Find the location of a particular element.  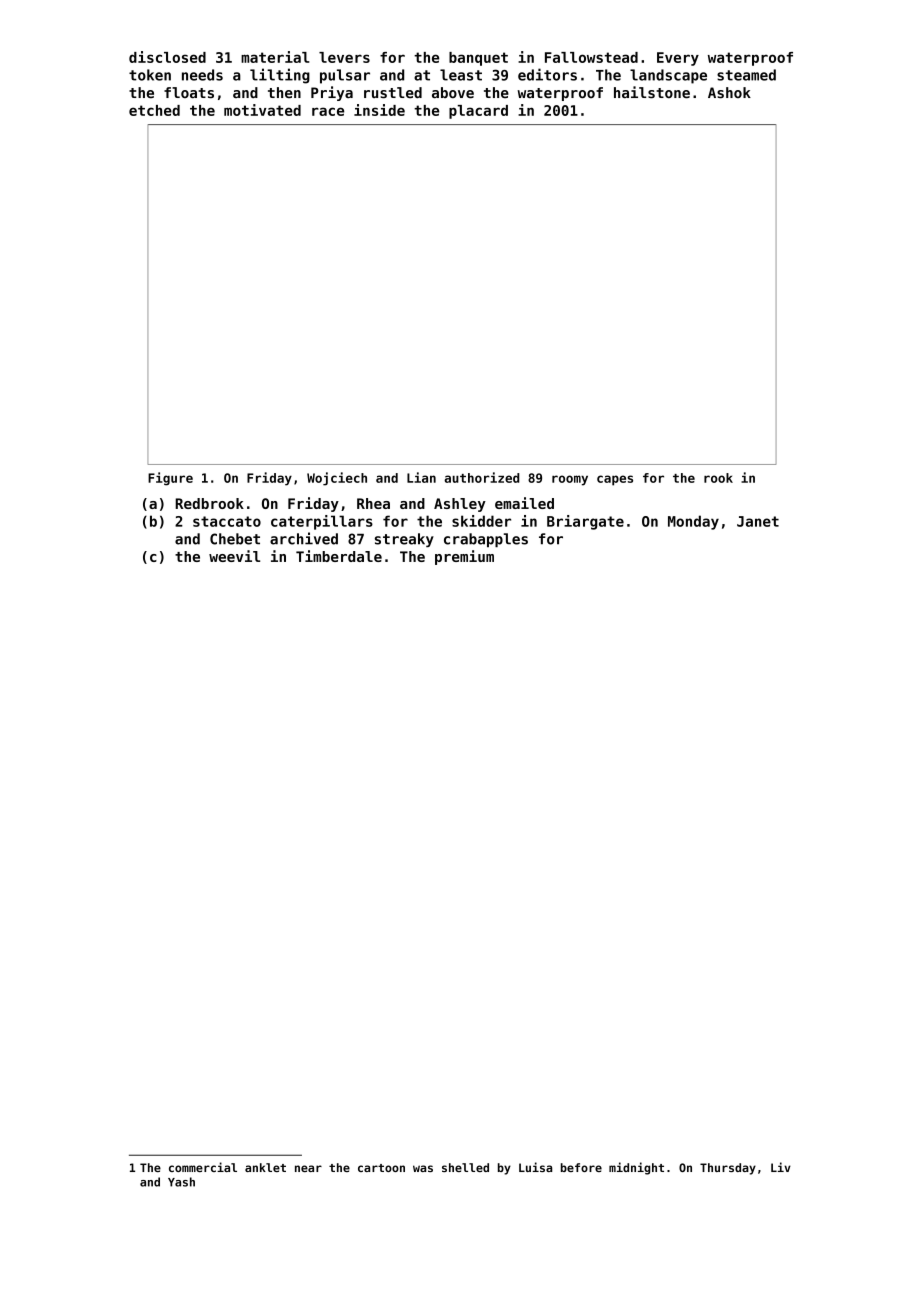

Timberdale is located at coordinates (339, 556).
